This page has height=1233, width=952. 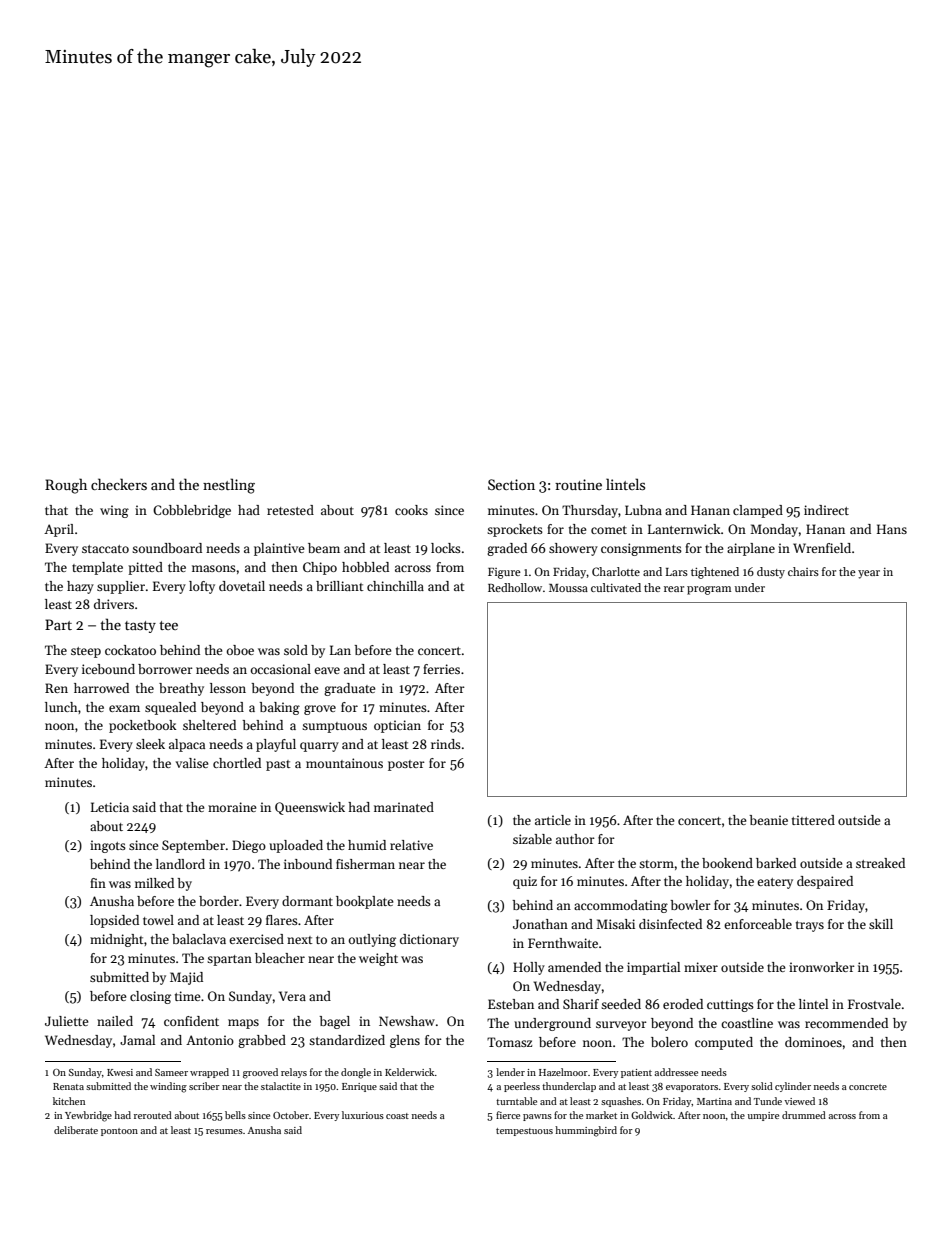 What do you see at coordinates (846, 1023) in the page?
I see `recommended` at bounding box center [846, 1023].
